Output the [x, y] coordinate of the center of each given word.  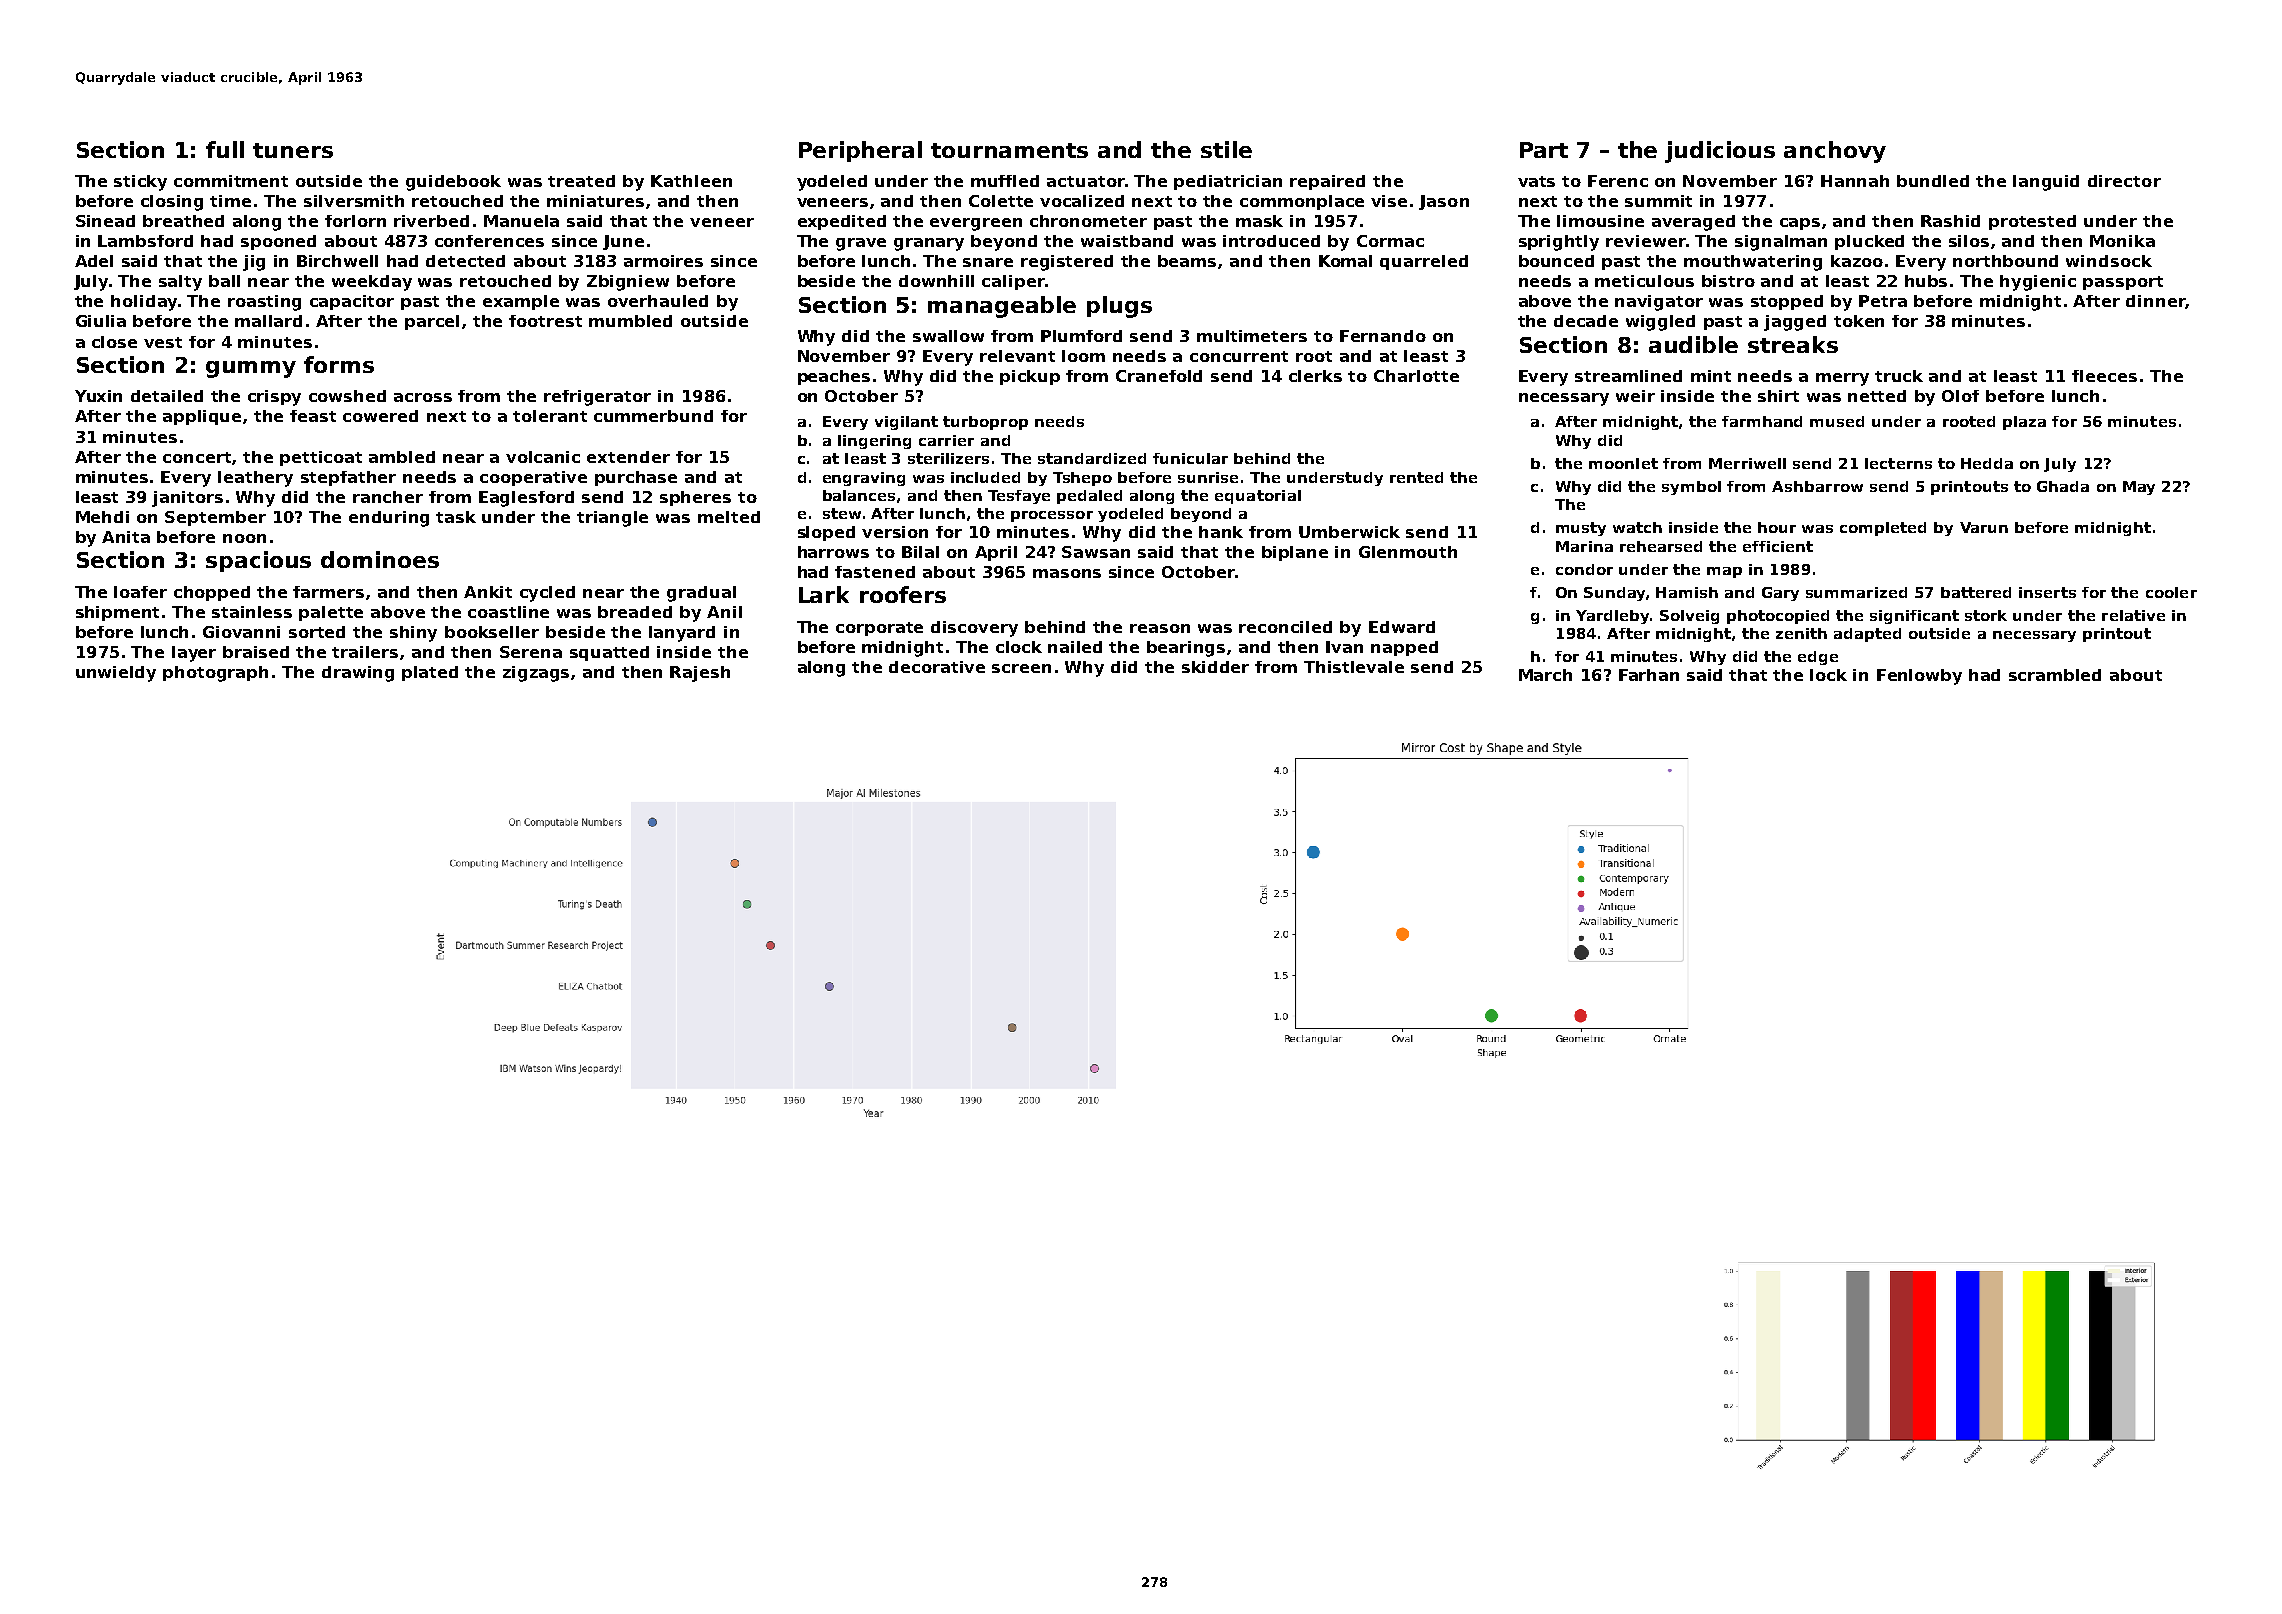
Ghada [2063, 486]
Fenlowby [1919, 677]
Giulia [101, 321]
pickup [1030, 377]
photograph [215, 674]
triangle [612, 519]
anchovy [1835, 152]
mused [1837, 421]
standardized [1092, 458]
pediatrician [1228, 182]
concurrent [1239, 356]
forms [339, 364]
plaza [2024, 423]
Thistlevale [1354, 667]
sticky [140, 183]
